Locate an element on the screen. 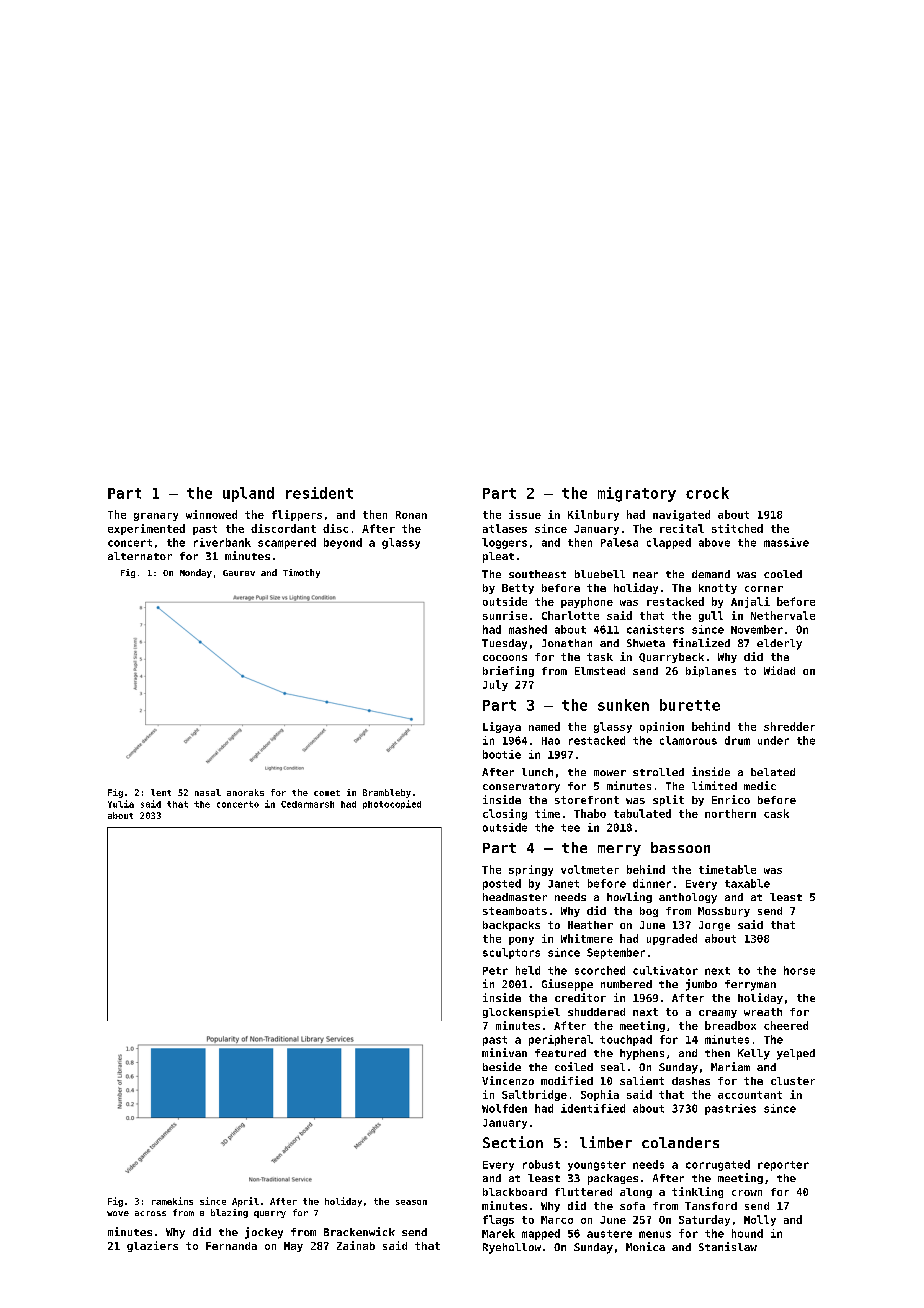 The height and width of the screenshot is (1308, 924). clamorous is located at coordinates (688, 740).
